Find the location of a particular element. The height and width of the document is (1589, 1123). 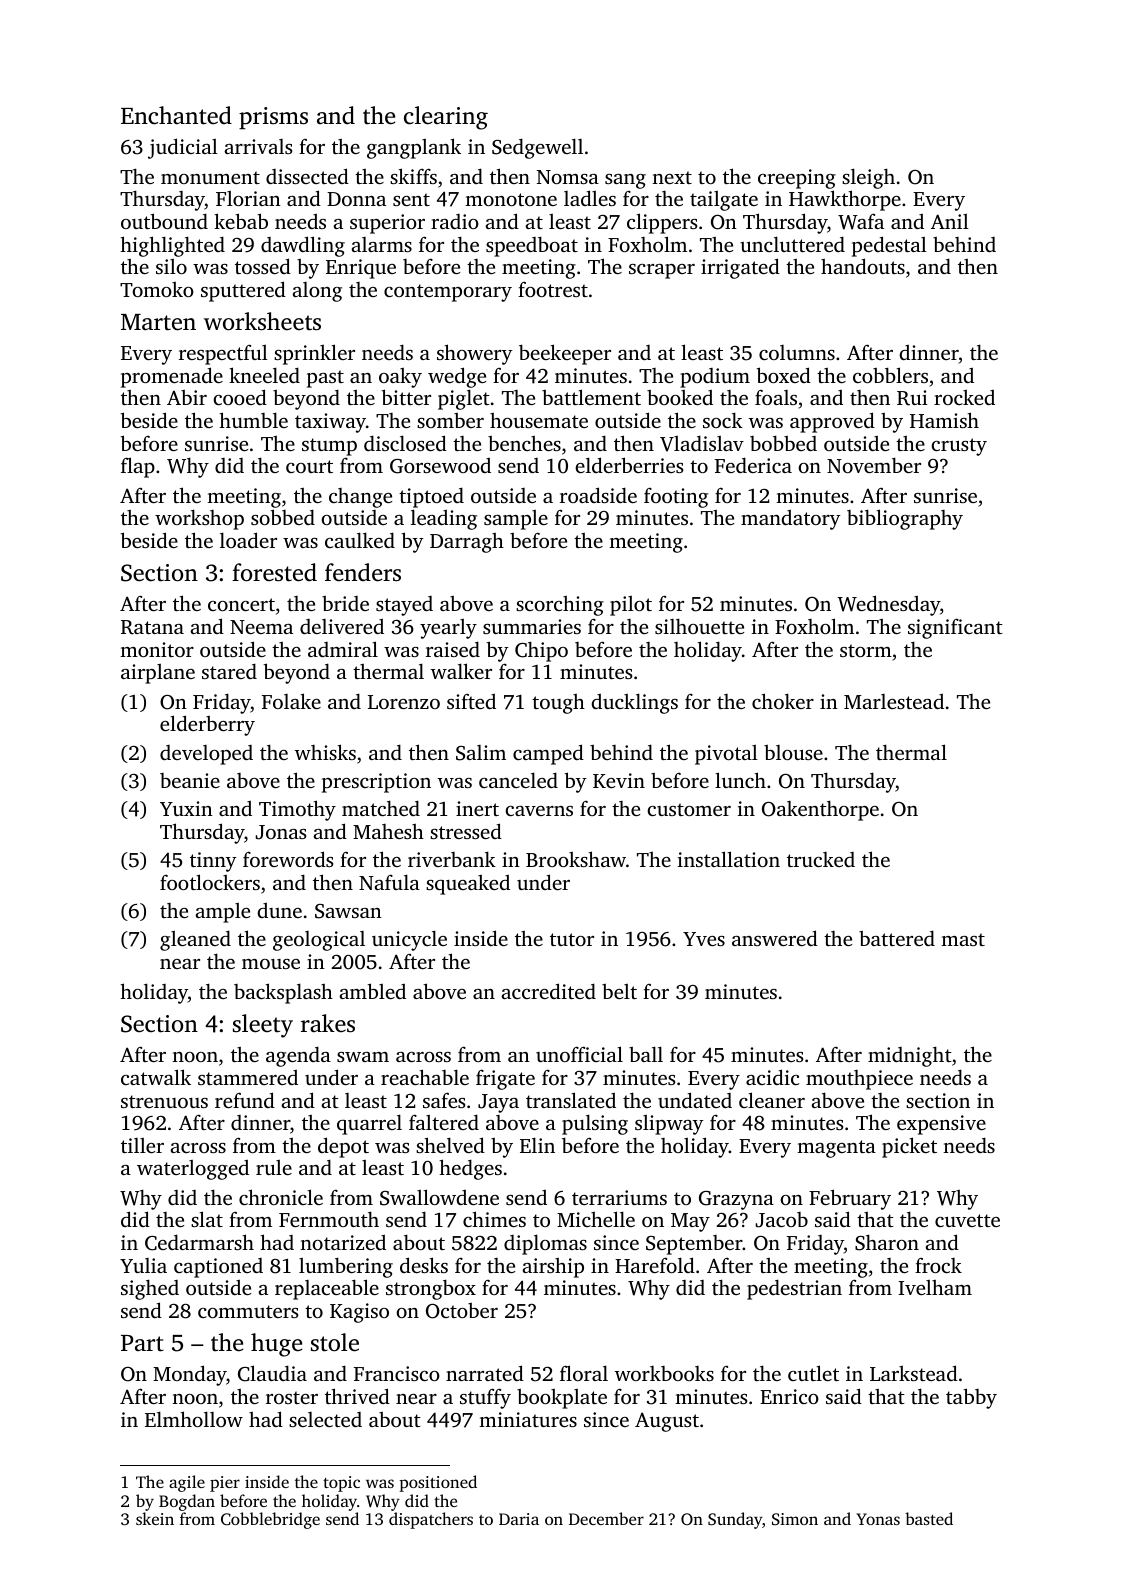

housemate is located at coordinates (539, 420).
